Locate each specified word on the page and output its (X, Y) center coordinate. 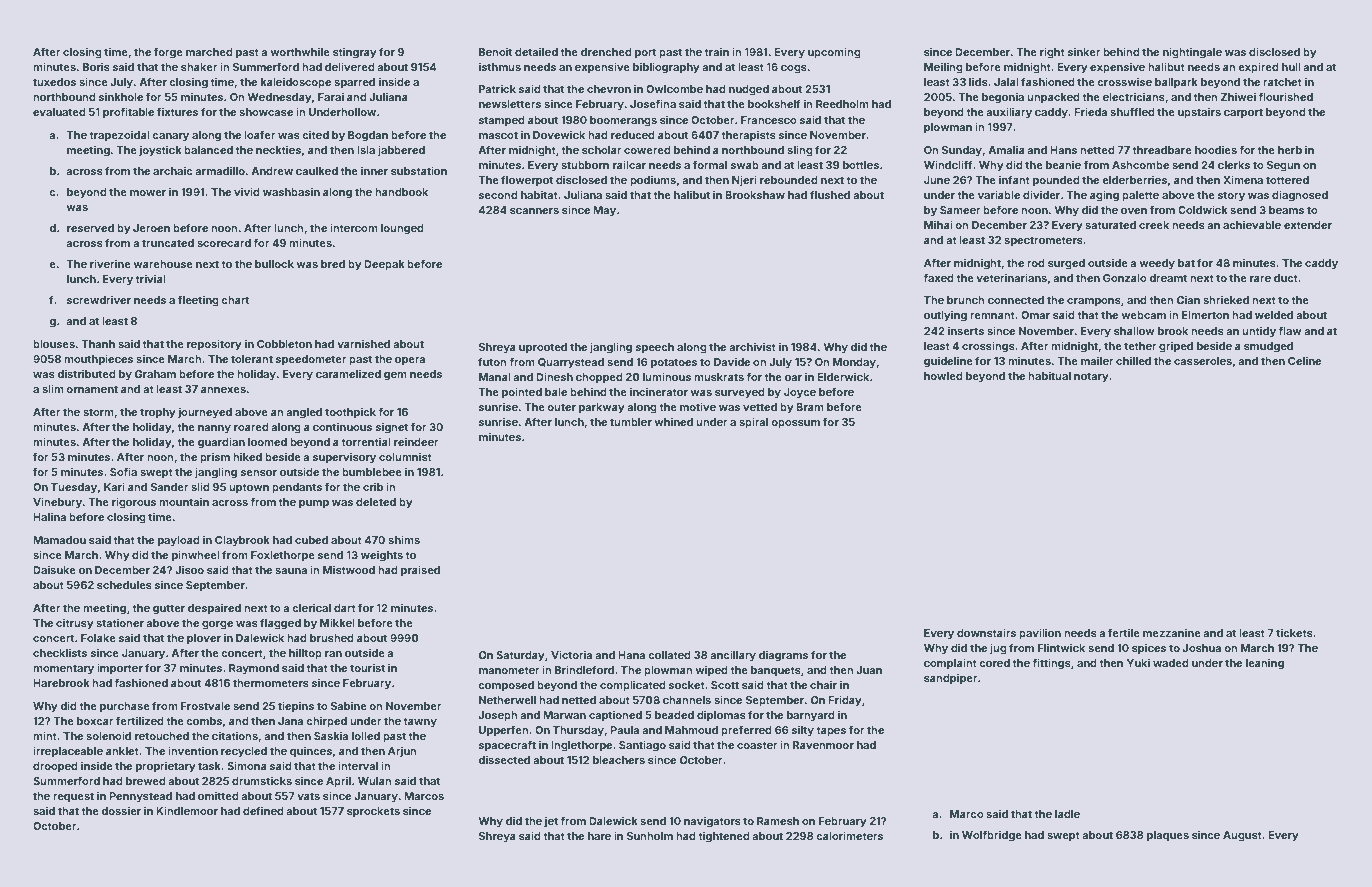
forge (168, 53)
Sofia (123, 471)
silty (803, 730)
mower (148, 193)
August (1242, 836)
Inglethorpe (581, 746)
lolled (366, 736)
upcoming (834, 53)
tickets (1294, 632)
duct (1286, 278)
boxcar (95, 721)
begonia (1003, 98)
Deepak (384, 265)
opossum (795, 424)
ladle (1067, 814)
